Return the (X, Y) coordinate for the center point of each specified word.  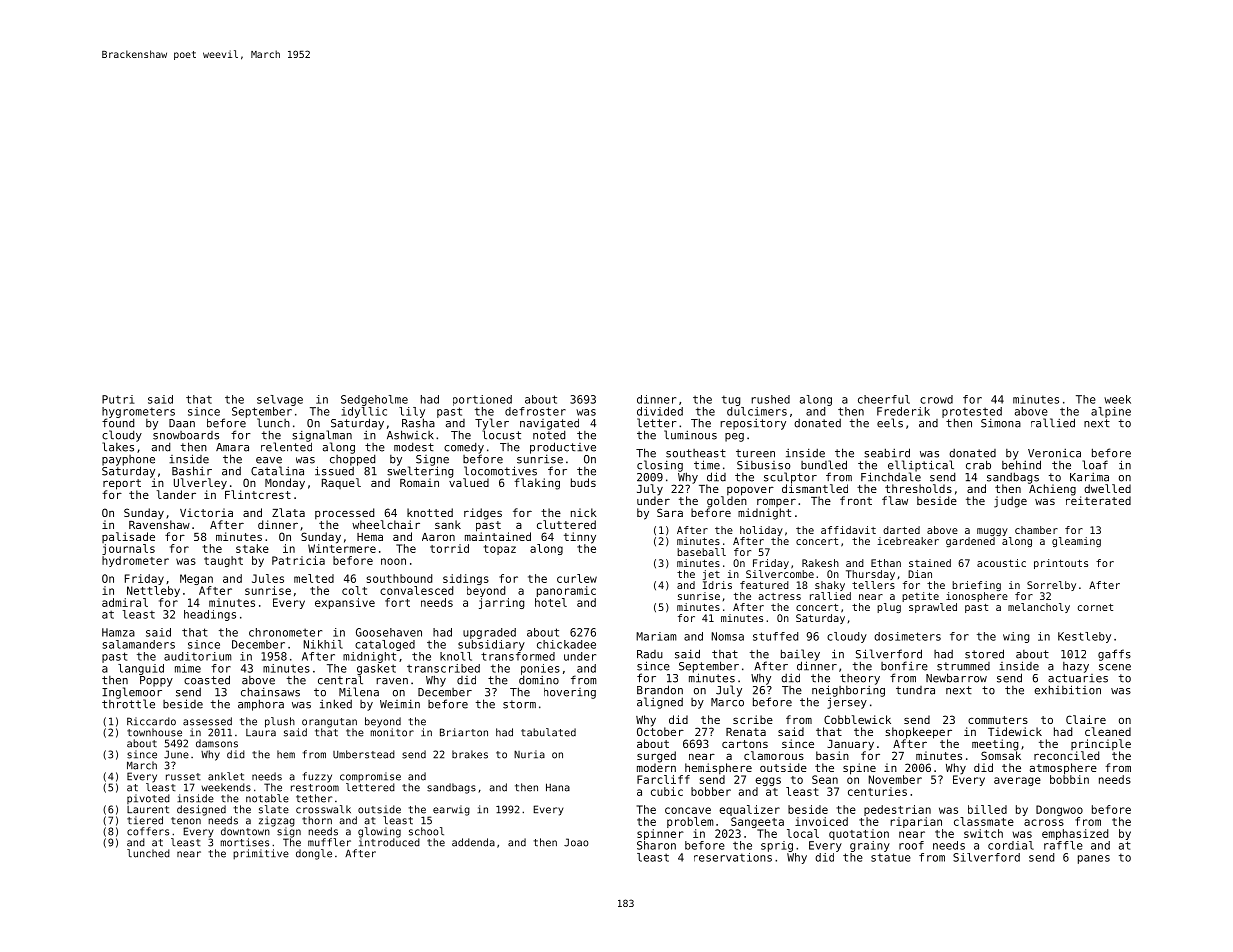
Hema (370, 537)
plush (280, 722)
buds (583, 482)
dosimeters (907, 636)
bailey (800, 655)
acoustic (1001, 563)
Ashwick (410, 435)
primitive (261, 854)
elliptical (921, 466)
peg (734, 437)
